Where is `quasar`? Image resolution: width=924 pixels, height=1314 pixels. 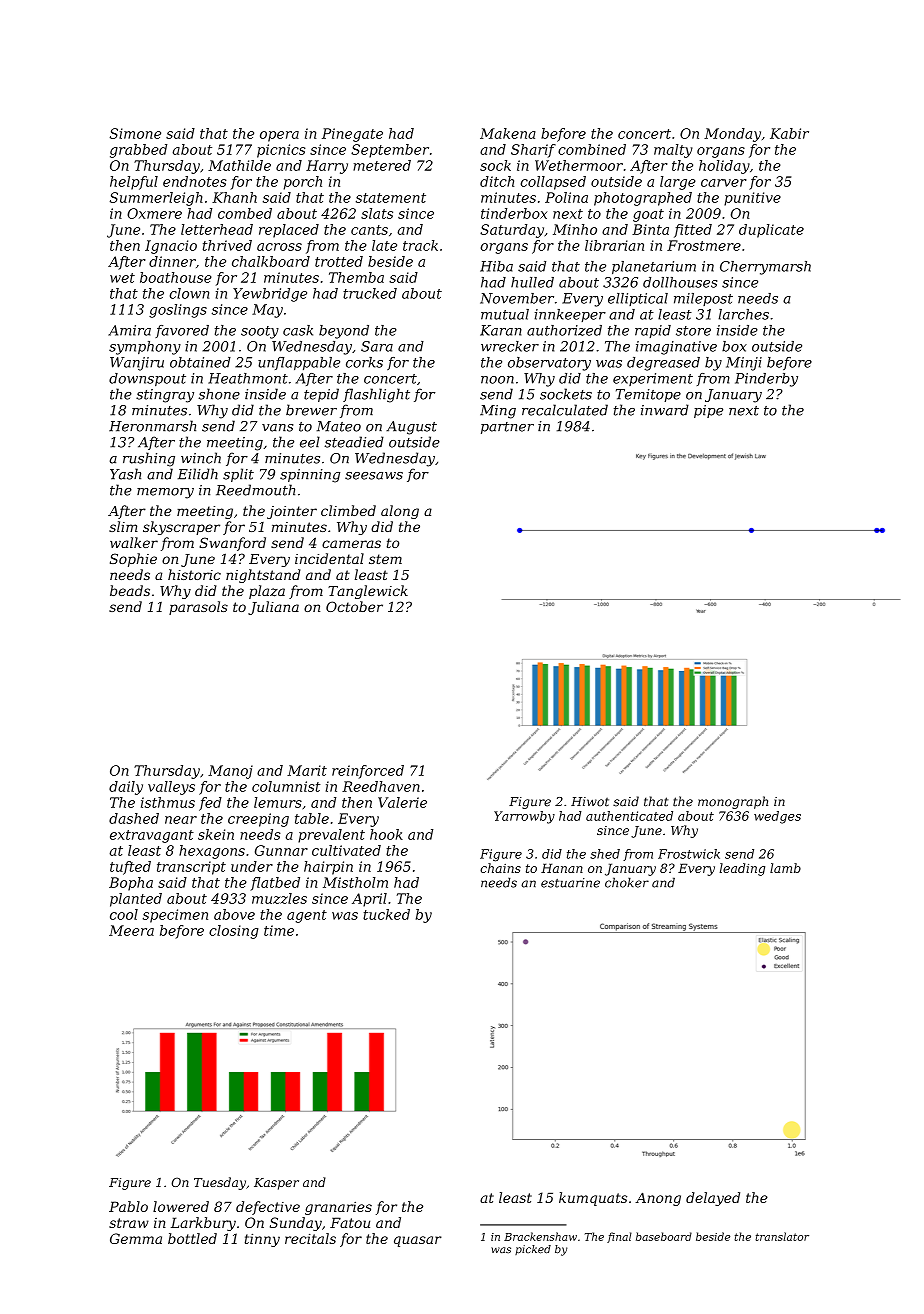
quasar is located at coordinates (418, 1241).
